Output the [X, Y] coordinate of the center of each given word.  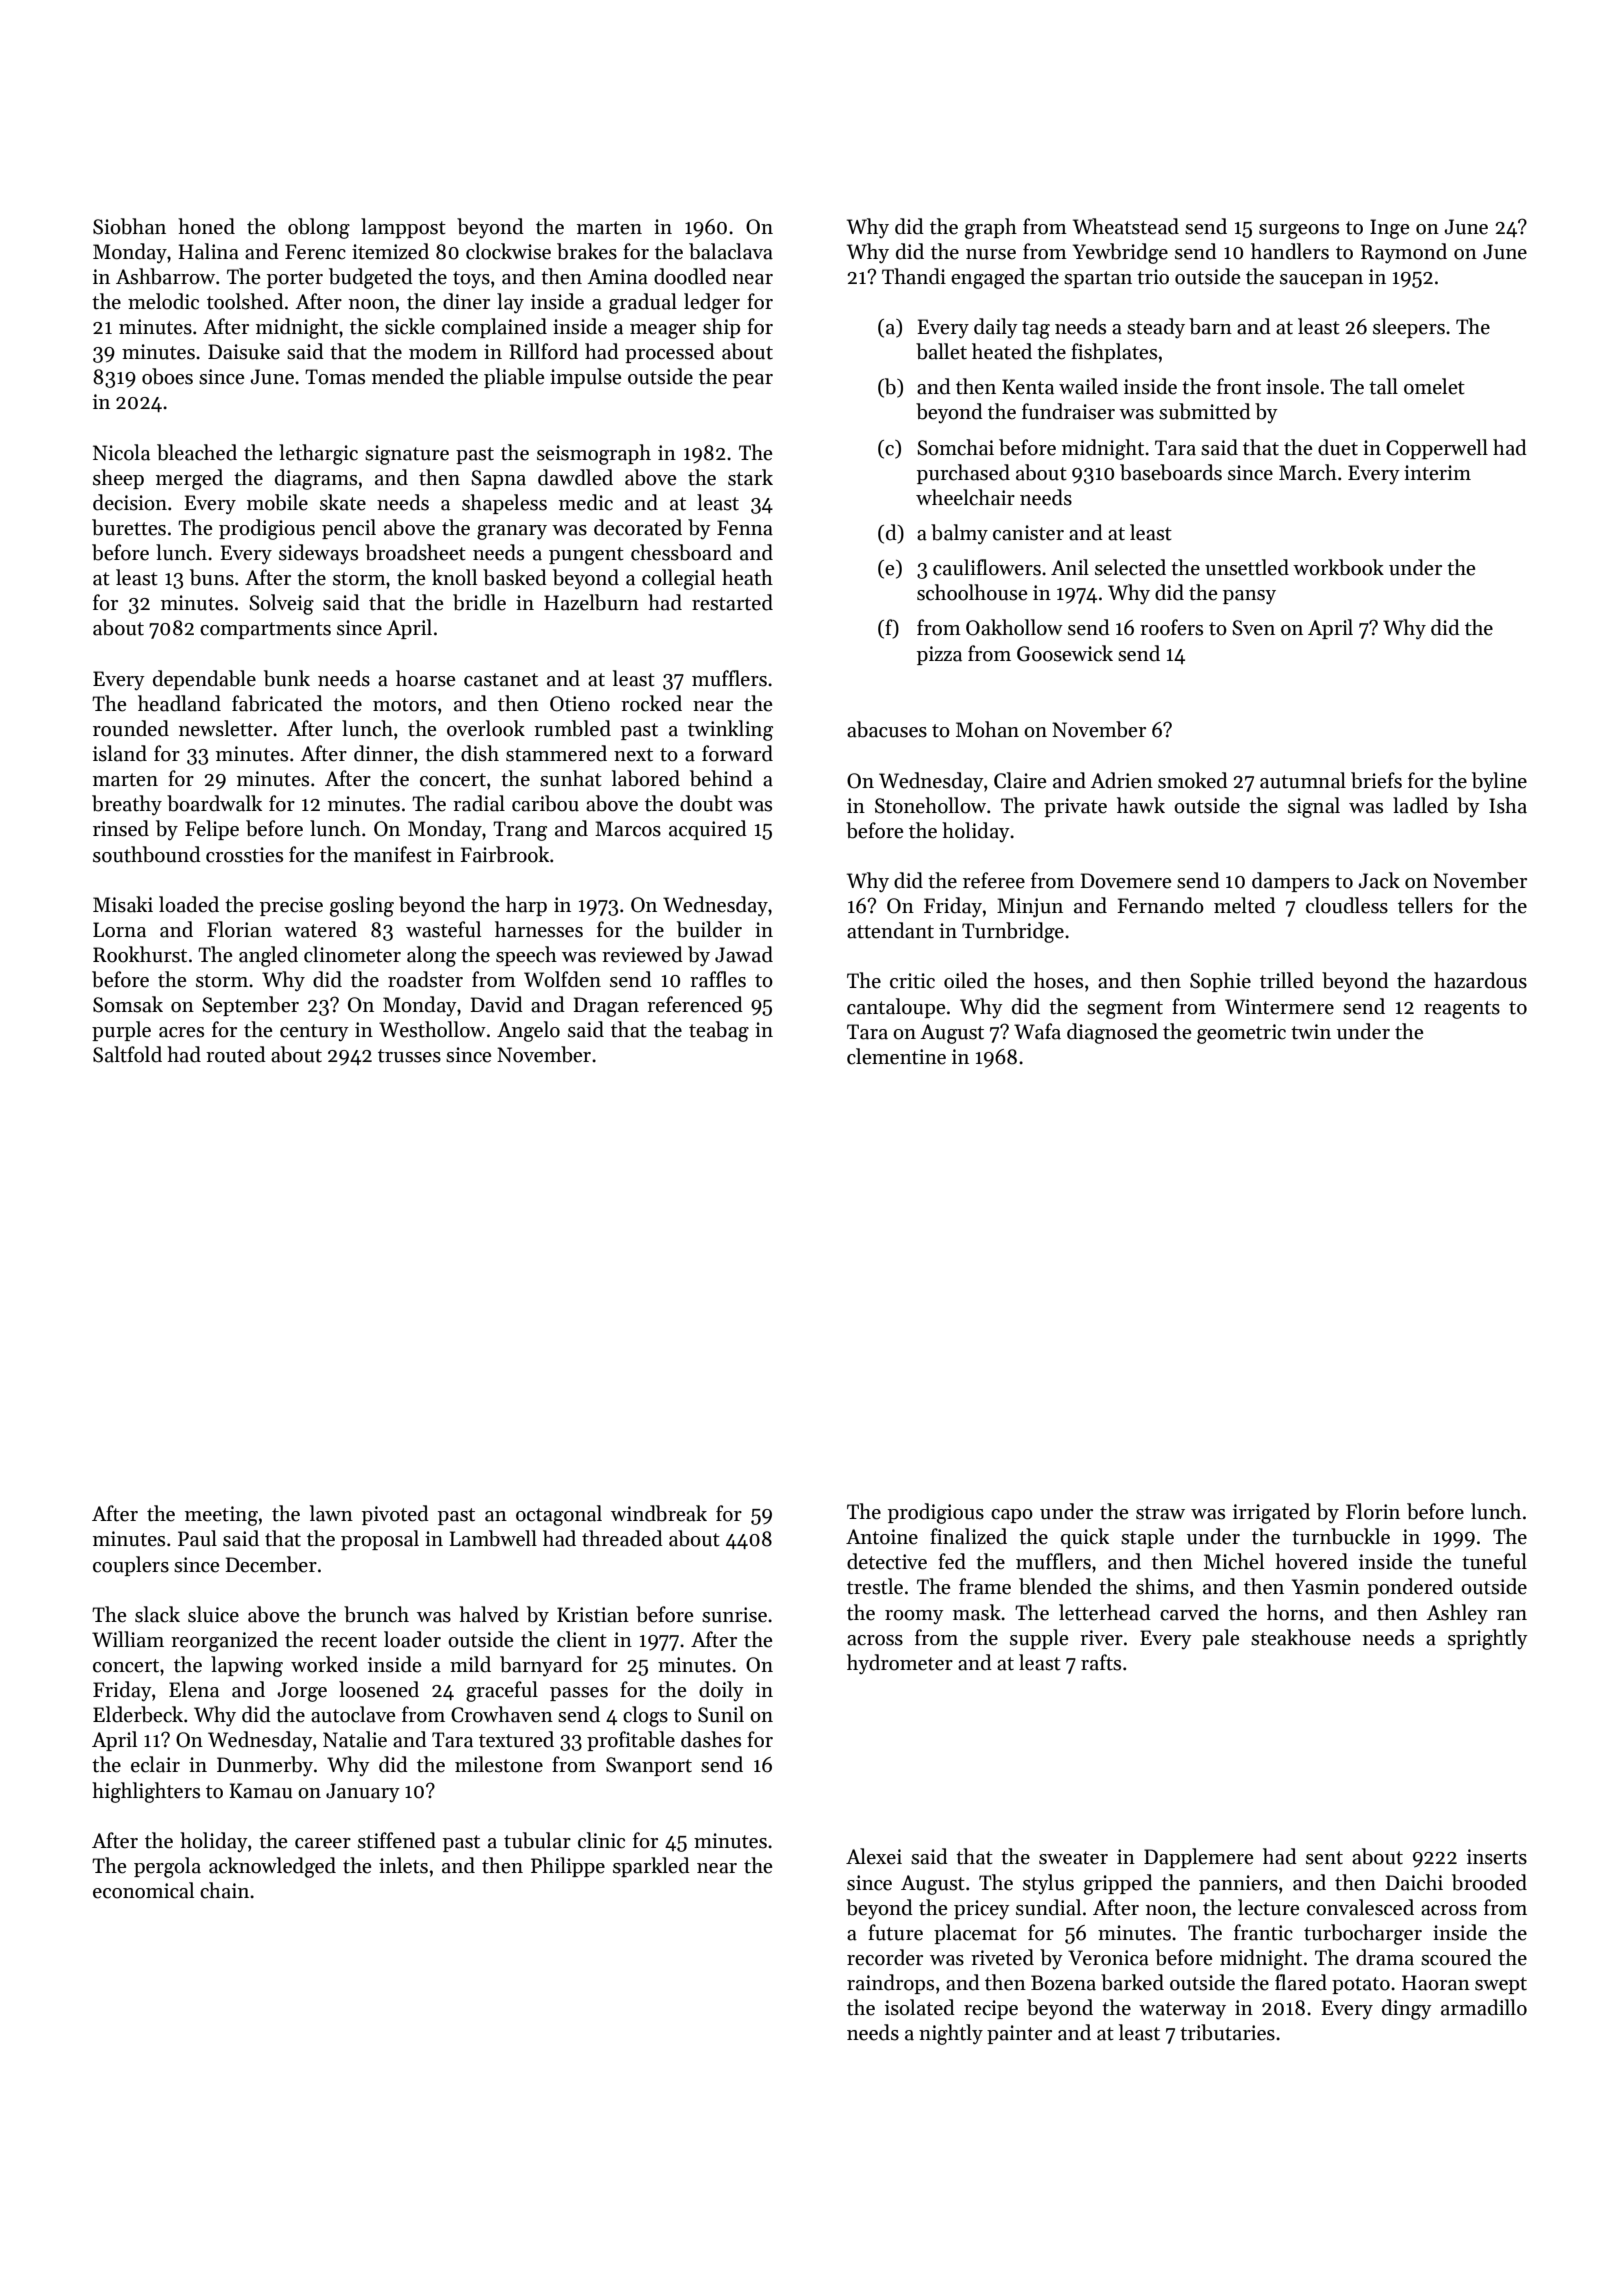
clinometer [352, 954]
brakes [587, 251]
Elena [194, 1689]
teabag [719, 1031]
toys [471, 280]
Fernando [1160, 905]
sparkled [651, 1867]
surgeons [1299, 231]
